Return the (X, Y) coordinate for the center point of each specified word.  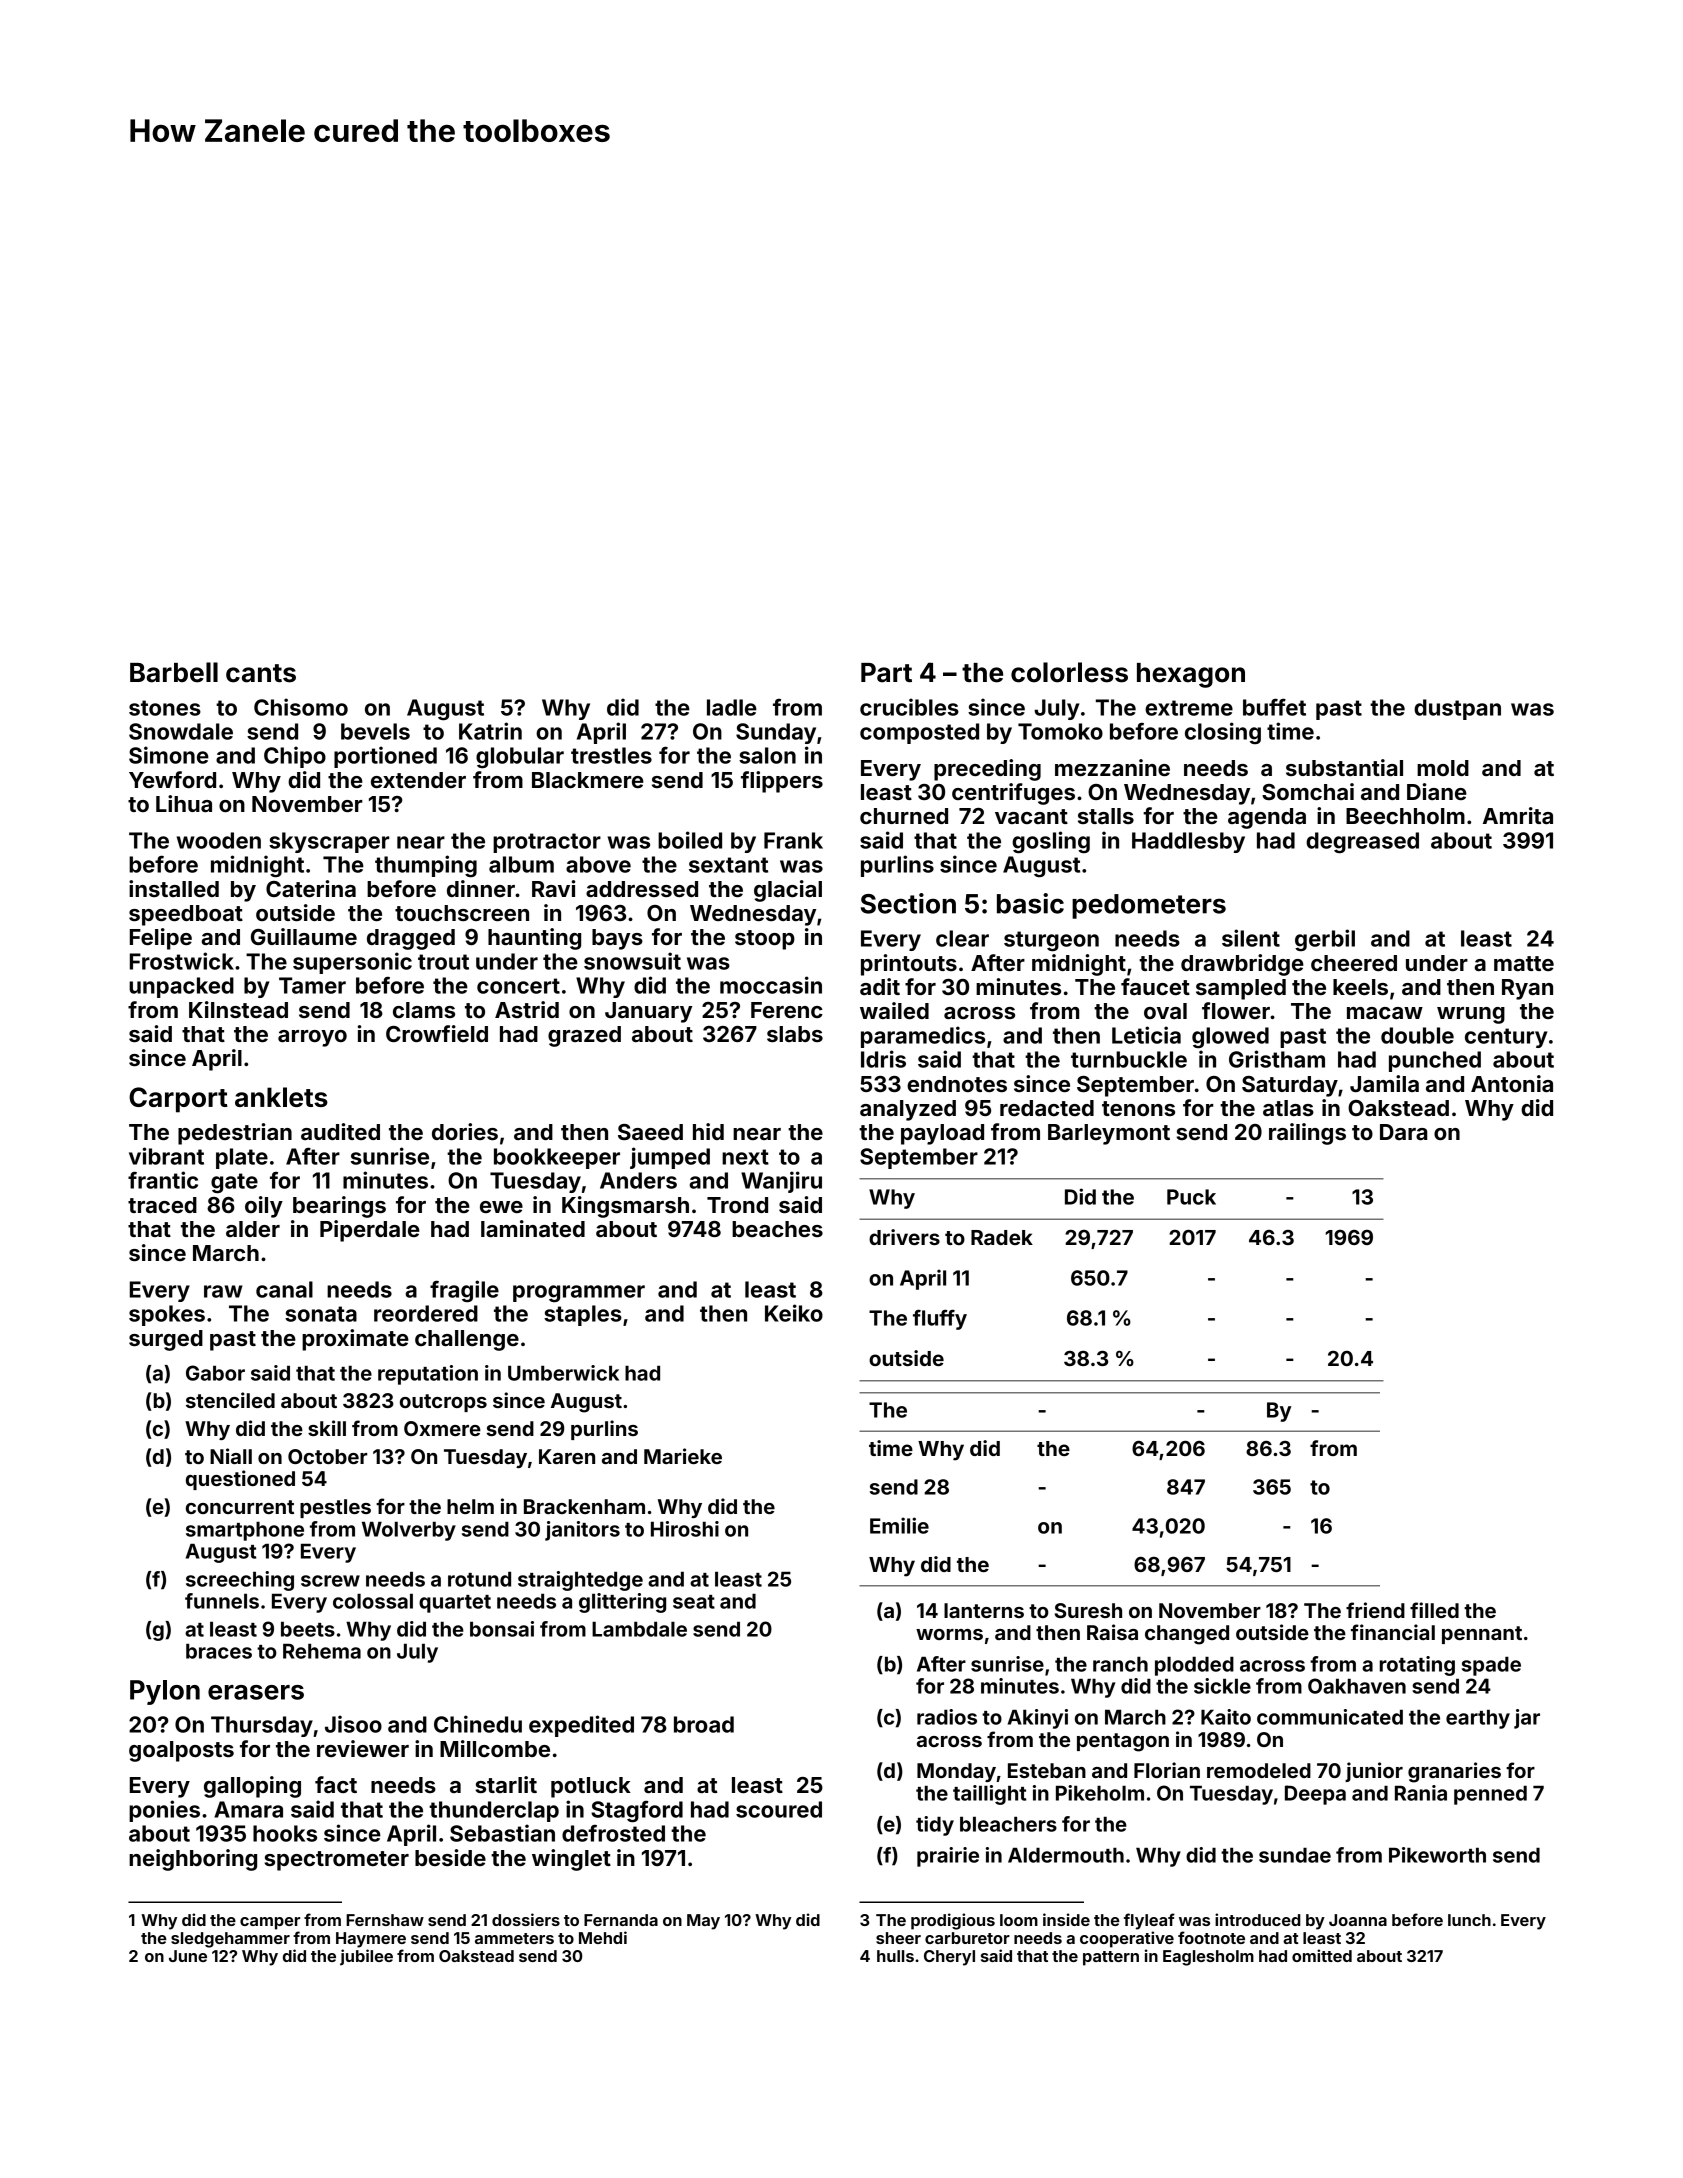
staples (583, 1315)
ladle (732, 707)
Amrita (1518, 815)
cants (261, 673)
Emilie (899, 1525)
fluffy (940, 1319)
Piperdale (370, 1231)
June (188, 1956)
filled (1434, 1610)
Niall (231, 1456)
